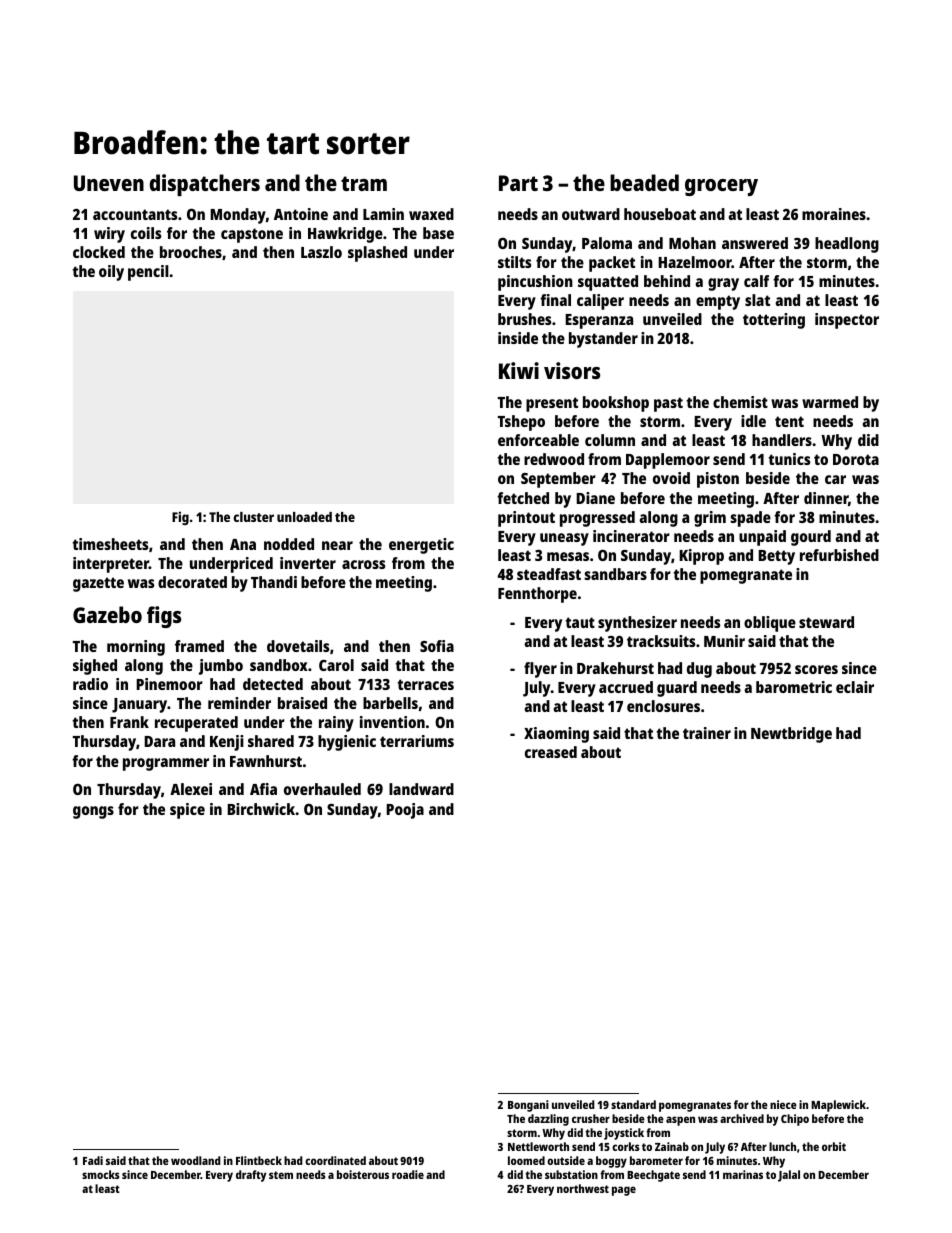 Image resolution: width=952 pixels, height=1233 pixels. What do you see at coordinates (417, 741) in the screenshot?
I see `terrariums` at bounding box center [417, 741].
